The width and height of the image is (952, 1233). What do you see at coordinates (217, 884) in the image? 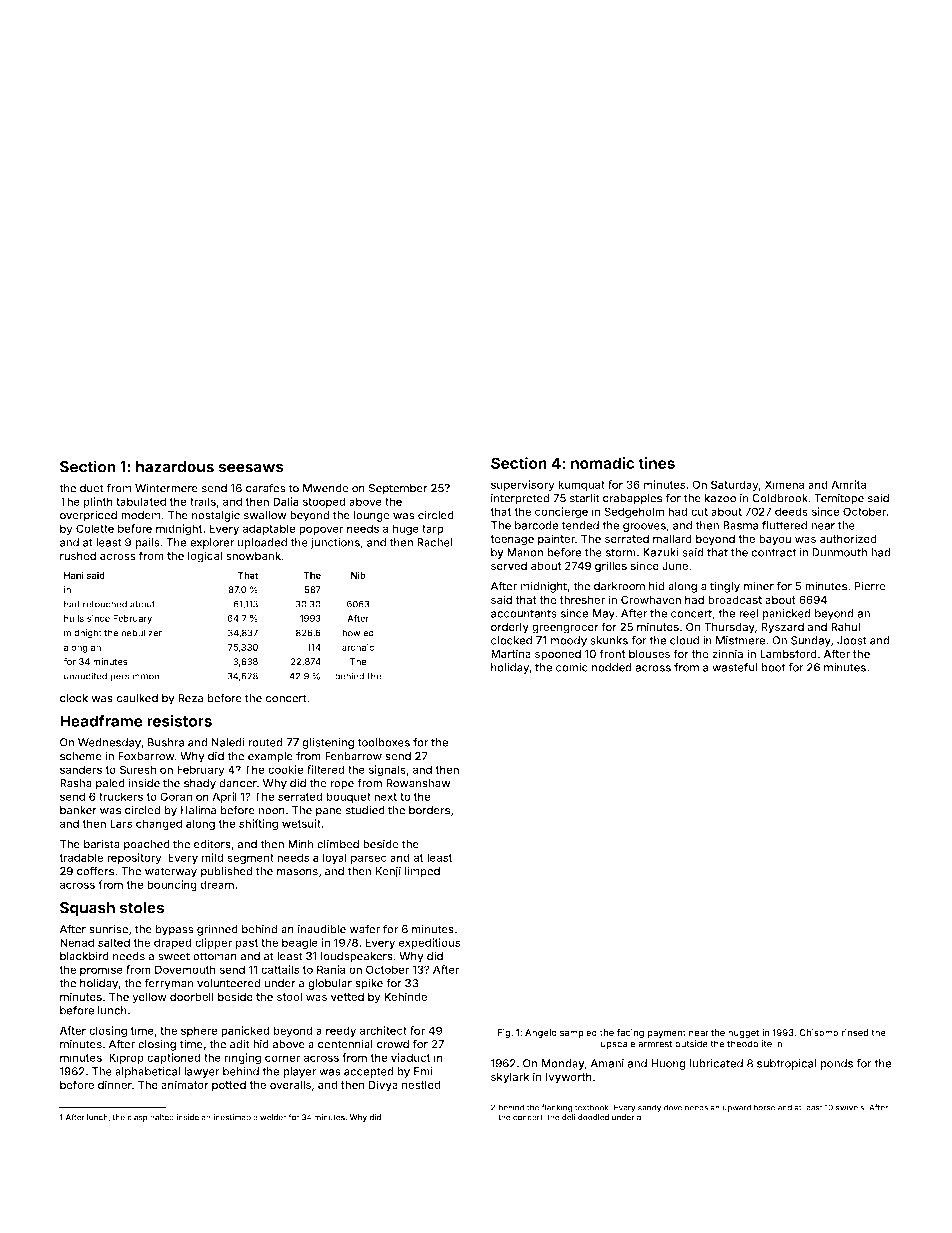
I see `dream` at bounding box center [217, 884].
